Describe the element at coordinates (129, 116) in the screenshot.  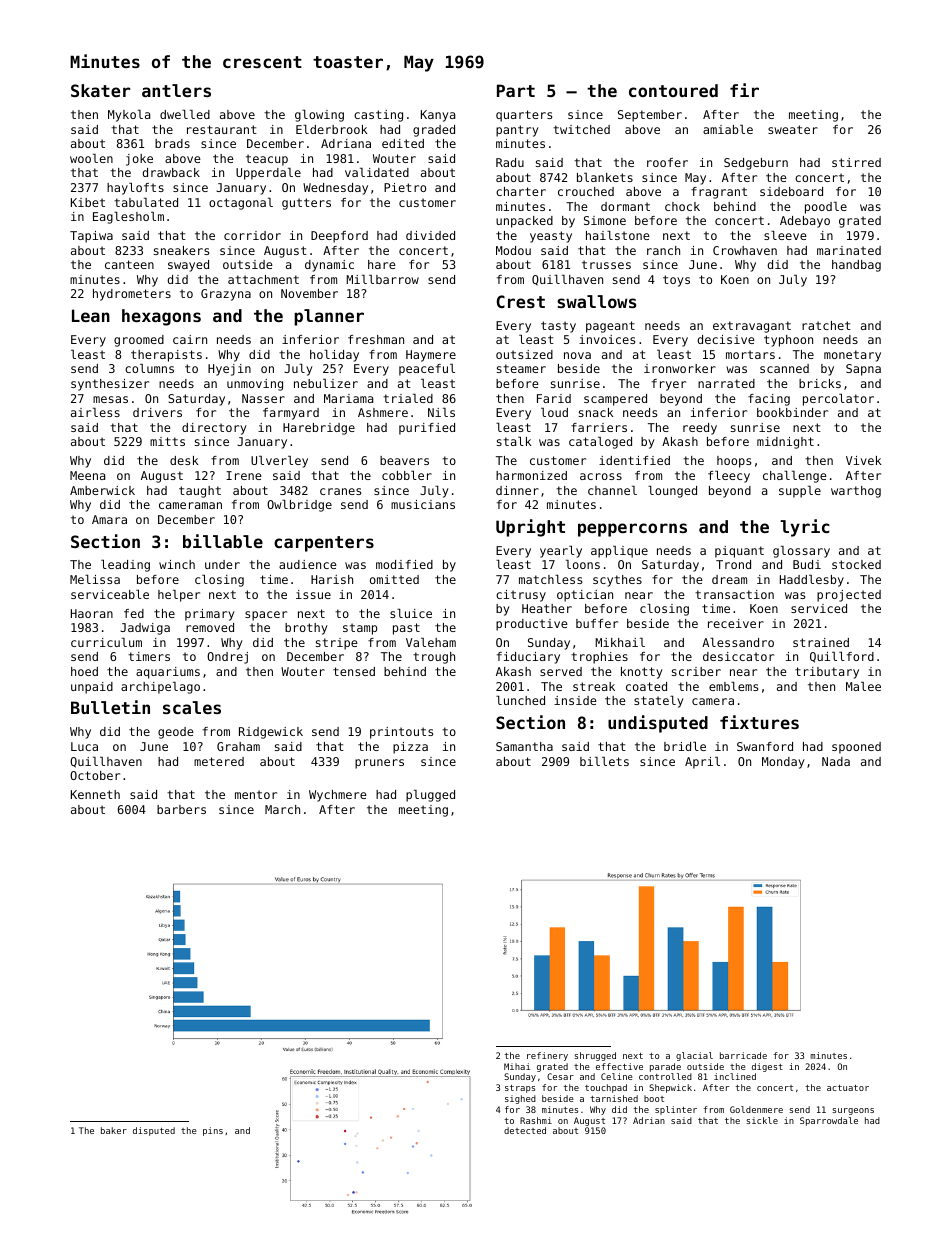
I see `Mykola` at that location.
